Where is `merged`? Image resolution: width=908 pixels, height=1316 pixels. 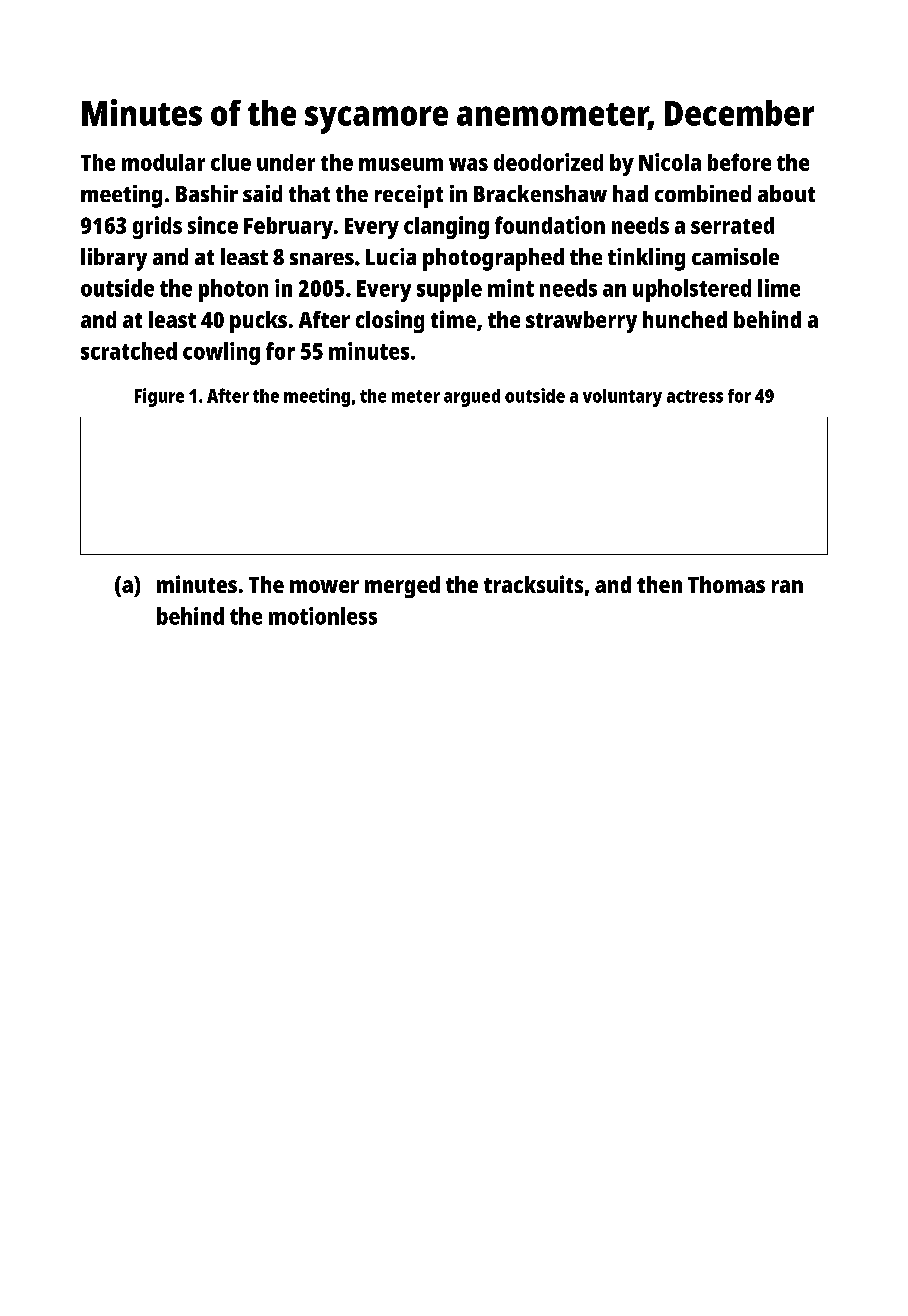 merged is located at coordinates (402, 587).
